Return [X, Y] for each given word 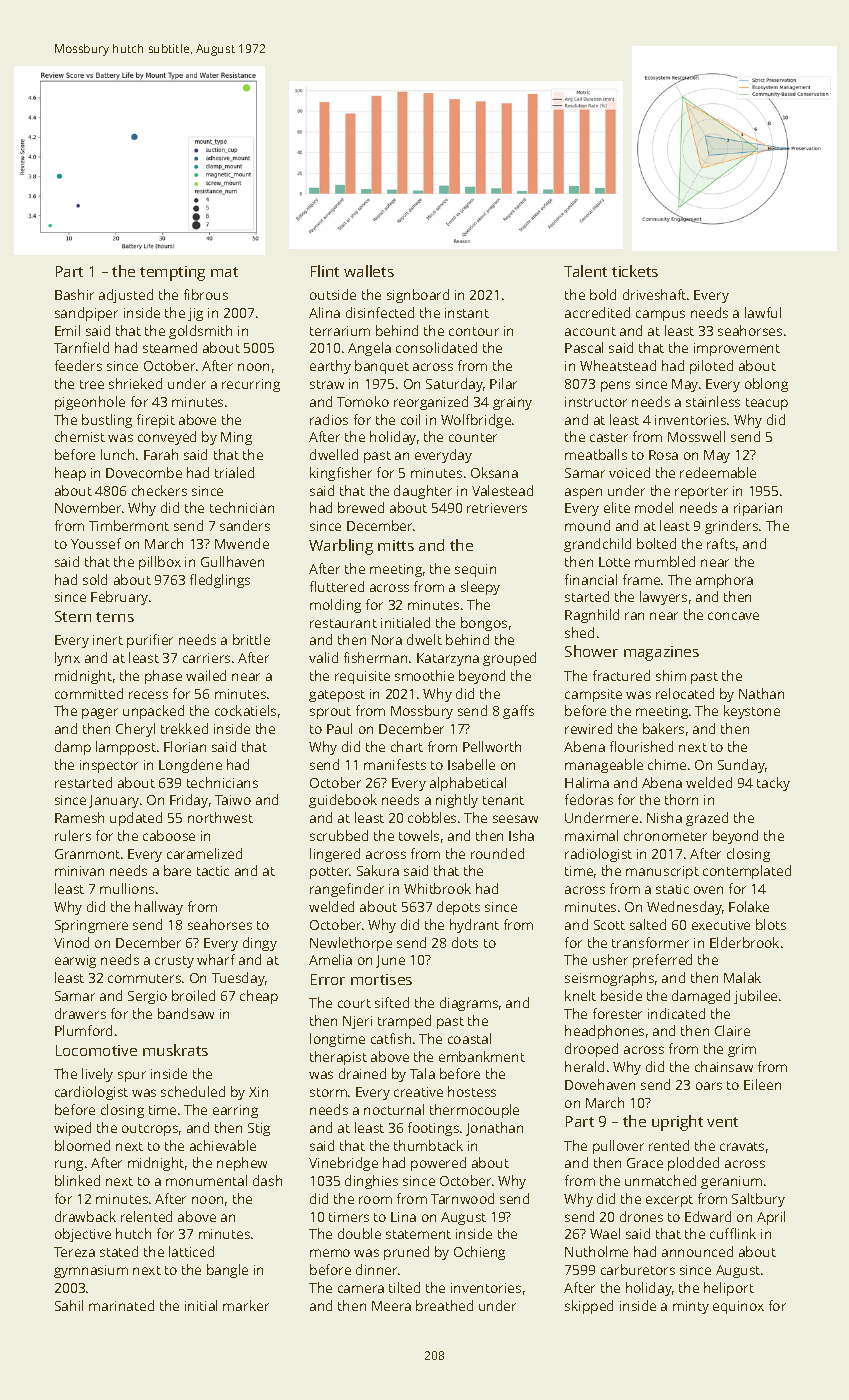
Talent [585, 271]
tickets [635, 271]
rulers [73, 835]
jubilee [755, 997]
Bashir [74, 294]
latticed [191, 1251]
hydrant [474, 926]
